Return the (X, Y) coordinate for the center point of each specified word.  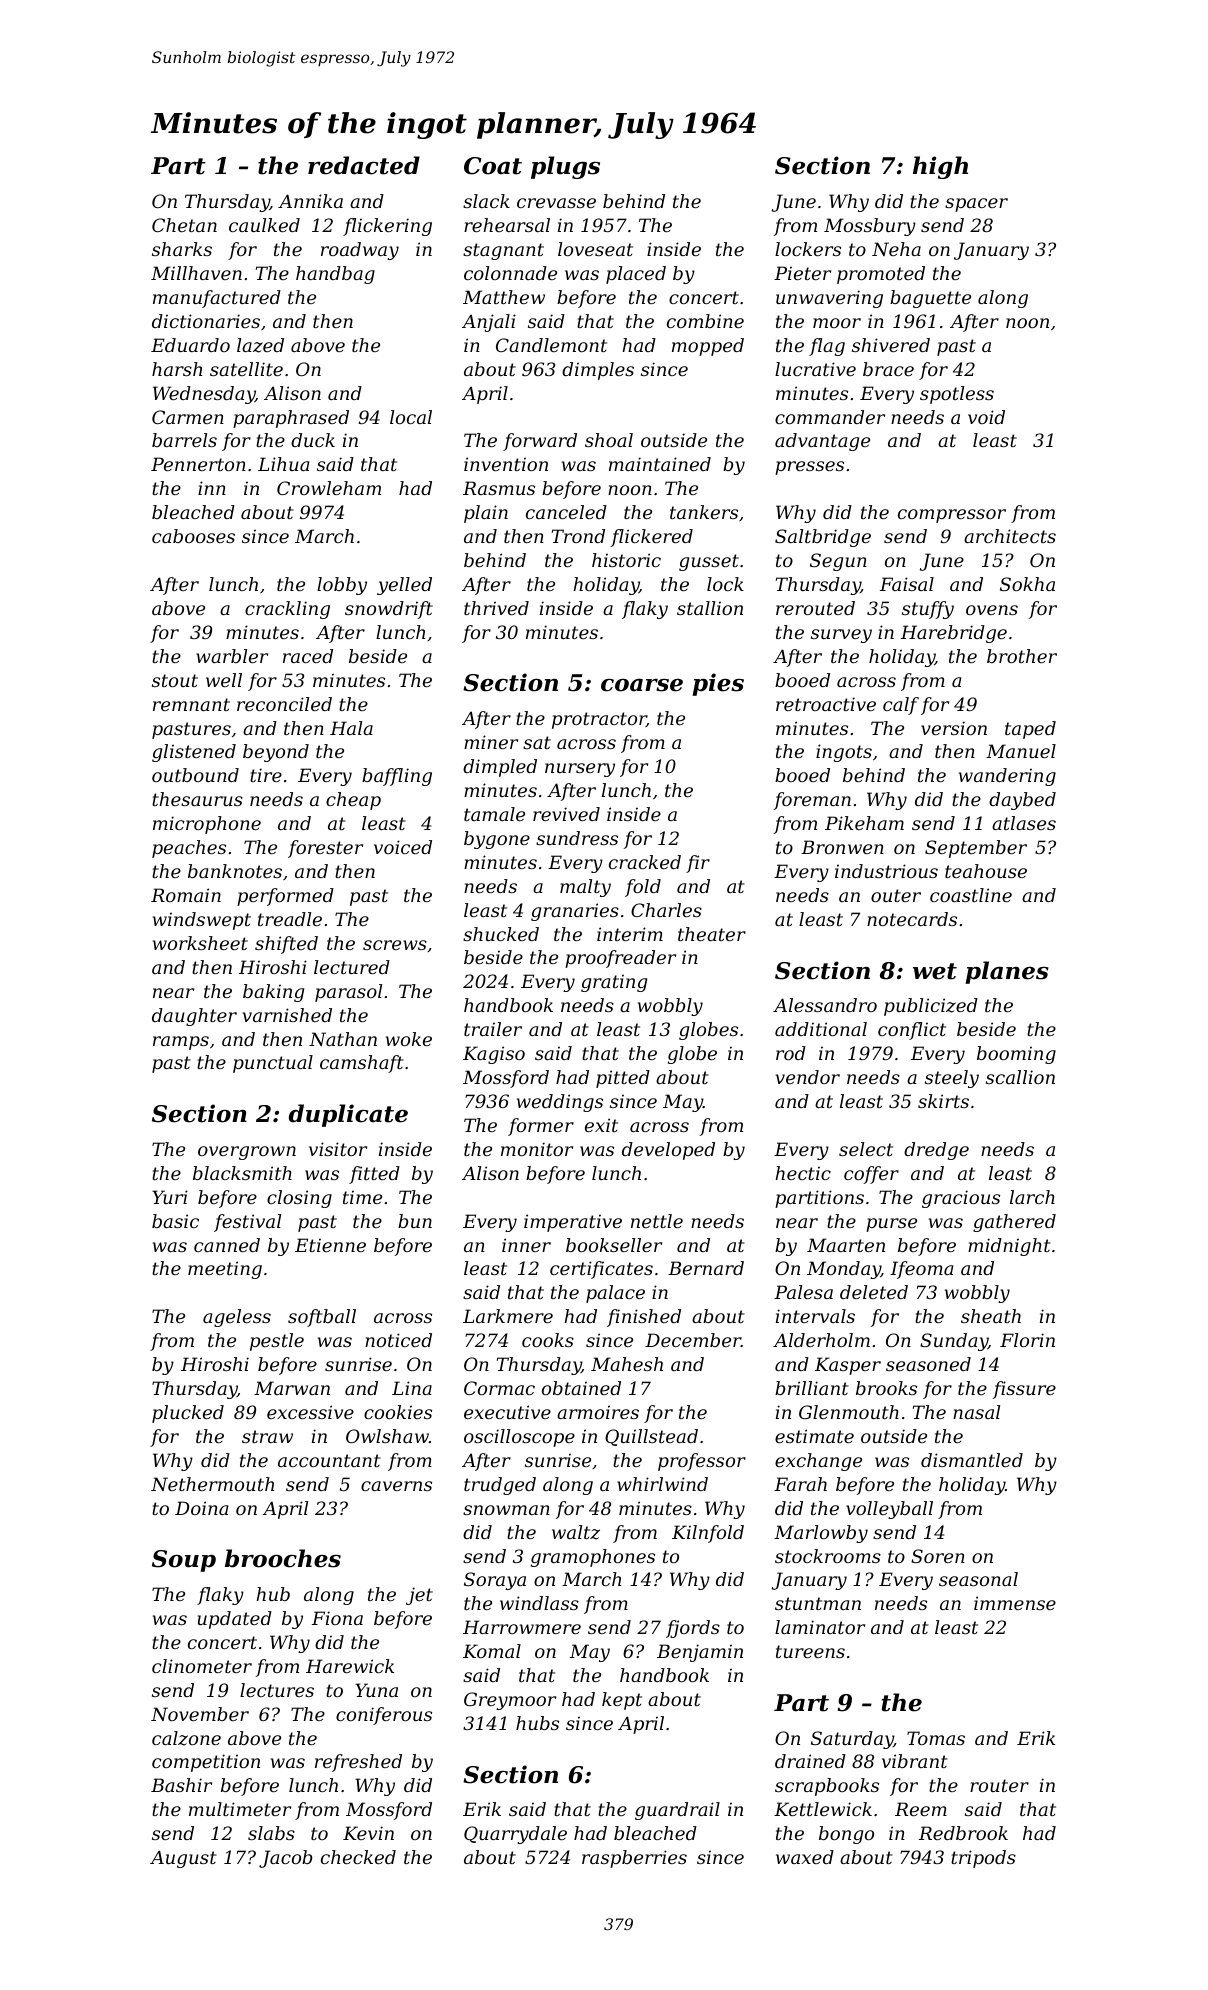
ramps (181, 1043)
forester (325, 849)
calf (901, 706)
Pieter (802, 273)
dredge (936, 1151)
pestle (277, 1342)
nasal (976, 1412)
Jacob (285, 1859)
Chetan (184, 225)
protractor (599, 720)
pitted (623, 1079)
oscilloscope (519, 1438)
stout (175, 680)
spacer (976, 205)
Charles (666, 910)
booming (1016, 1055)
